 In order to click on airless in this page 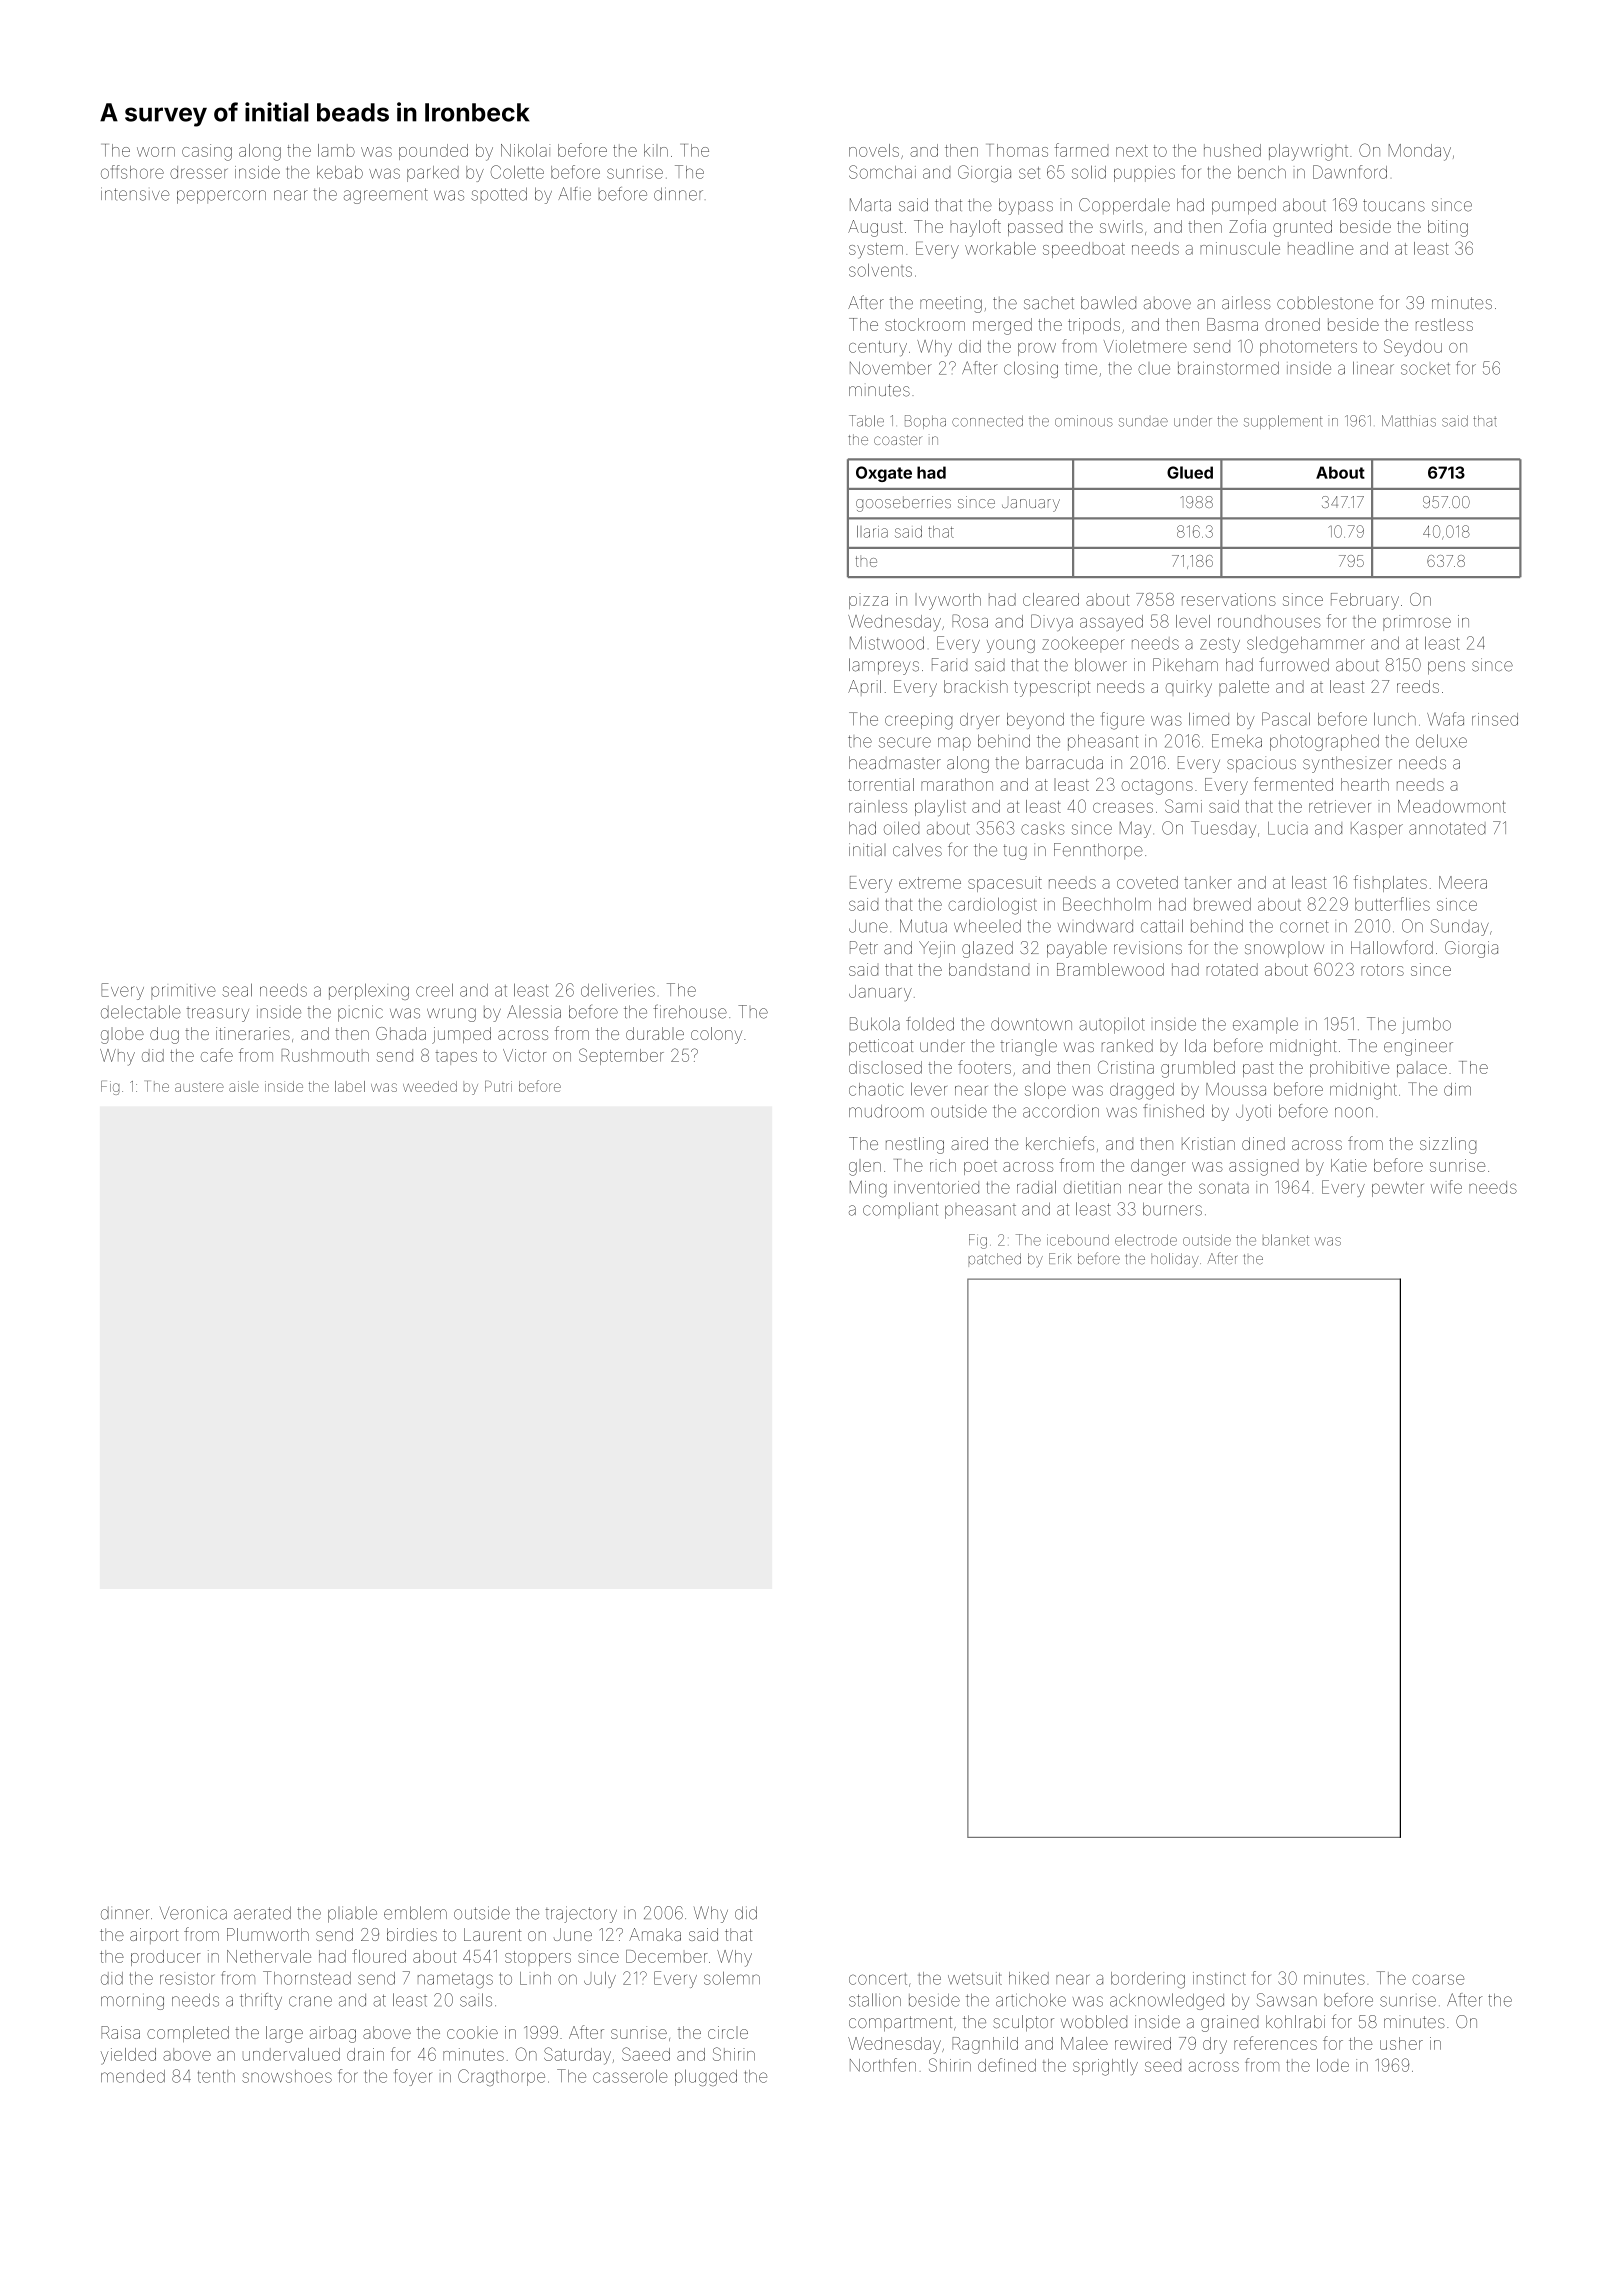, I will do `click(1246, 303)`.
